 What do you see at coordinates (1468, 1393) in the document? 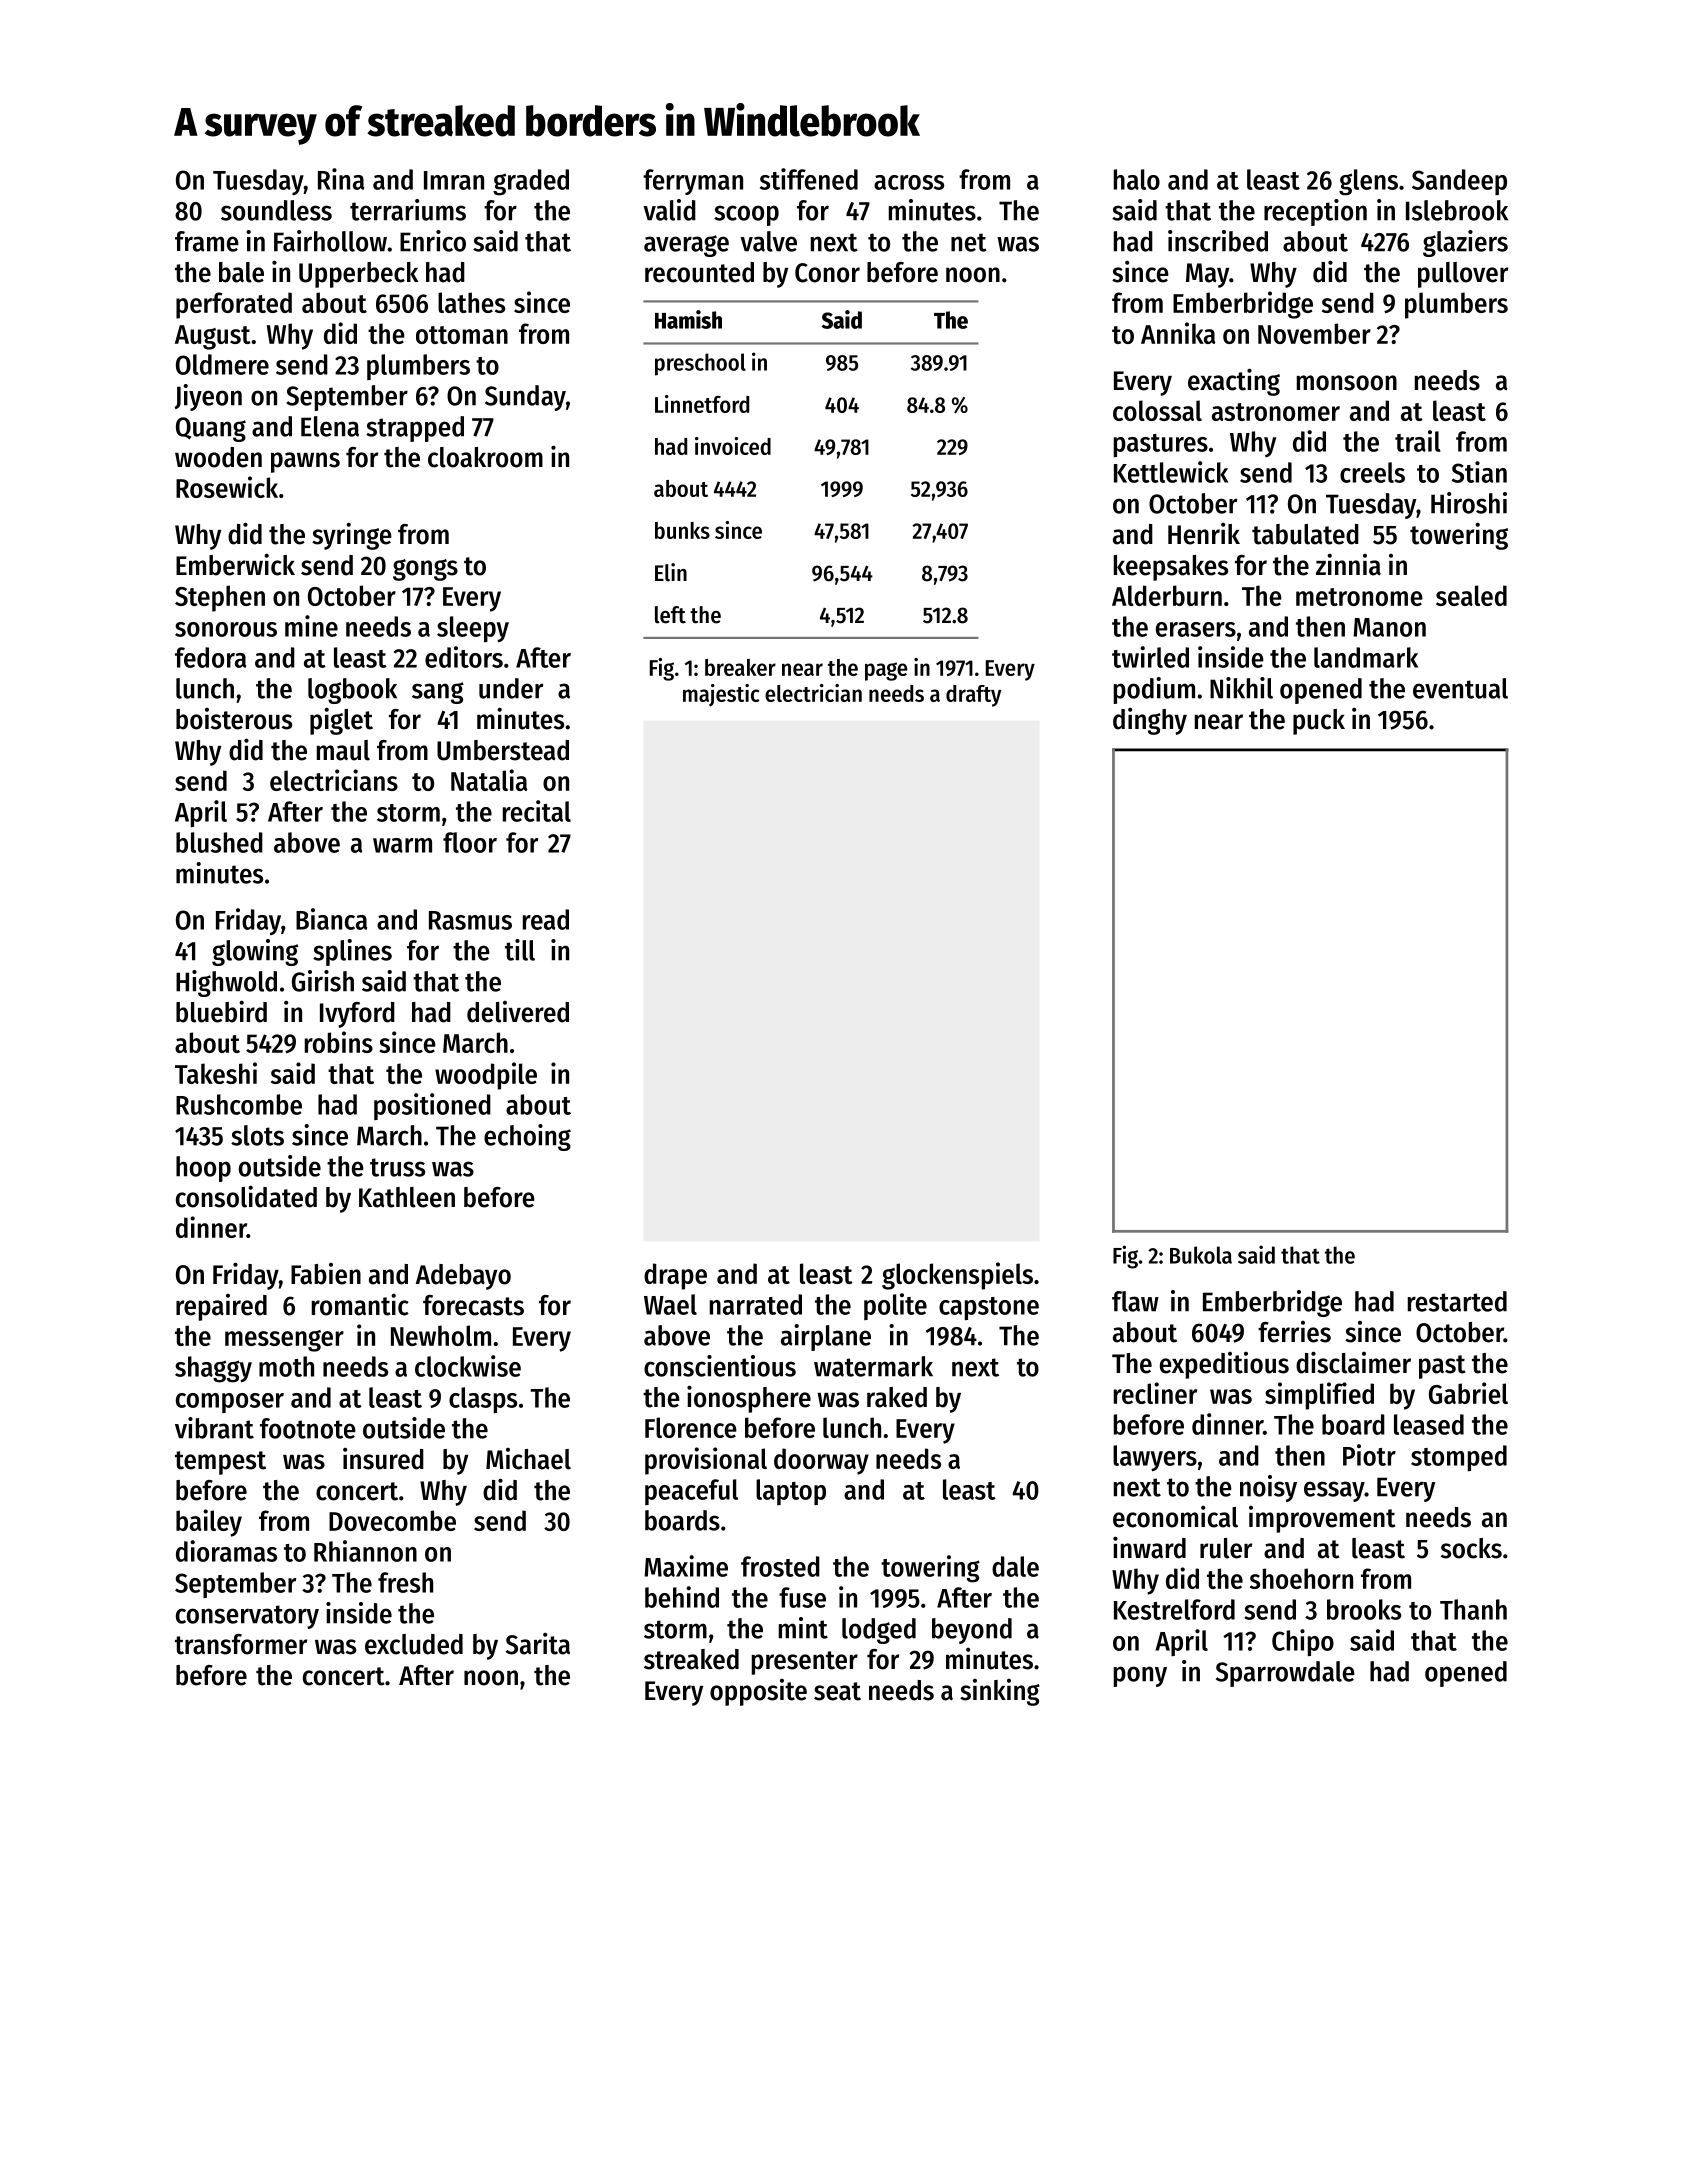
I see `Gabriel` at bounding box center [1468, 1393].
